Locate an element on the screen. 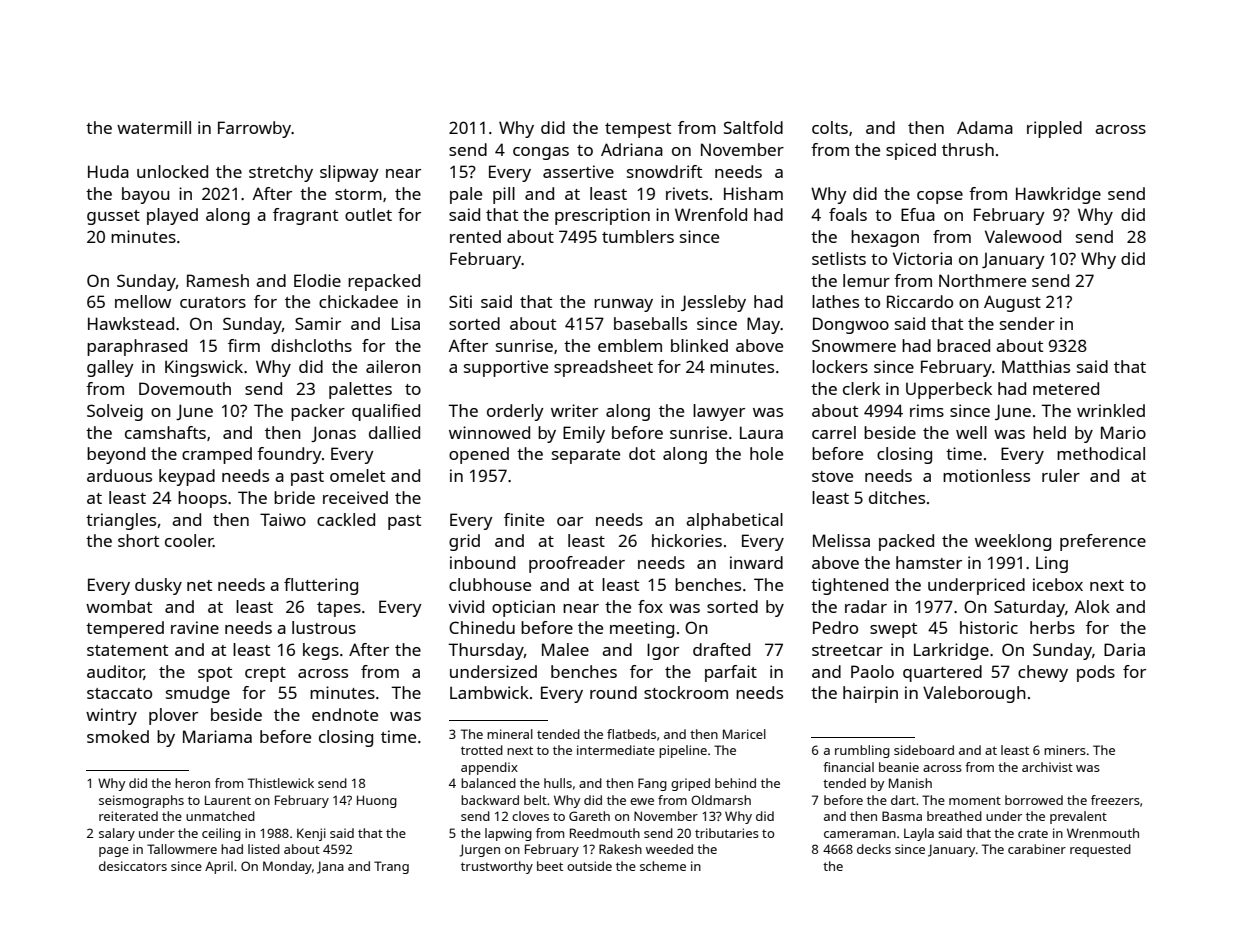 This screenshot has height=952, width=1233. chewy is located at coordinates (1043, 673).
